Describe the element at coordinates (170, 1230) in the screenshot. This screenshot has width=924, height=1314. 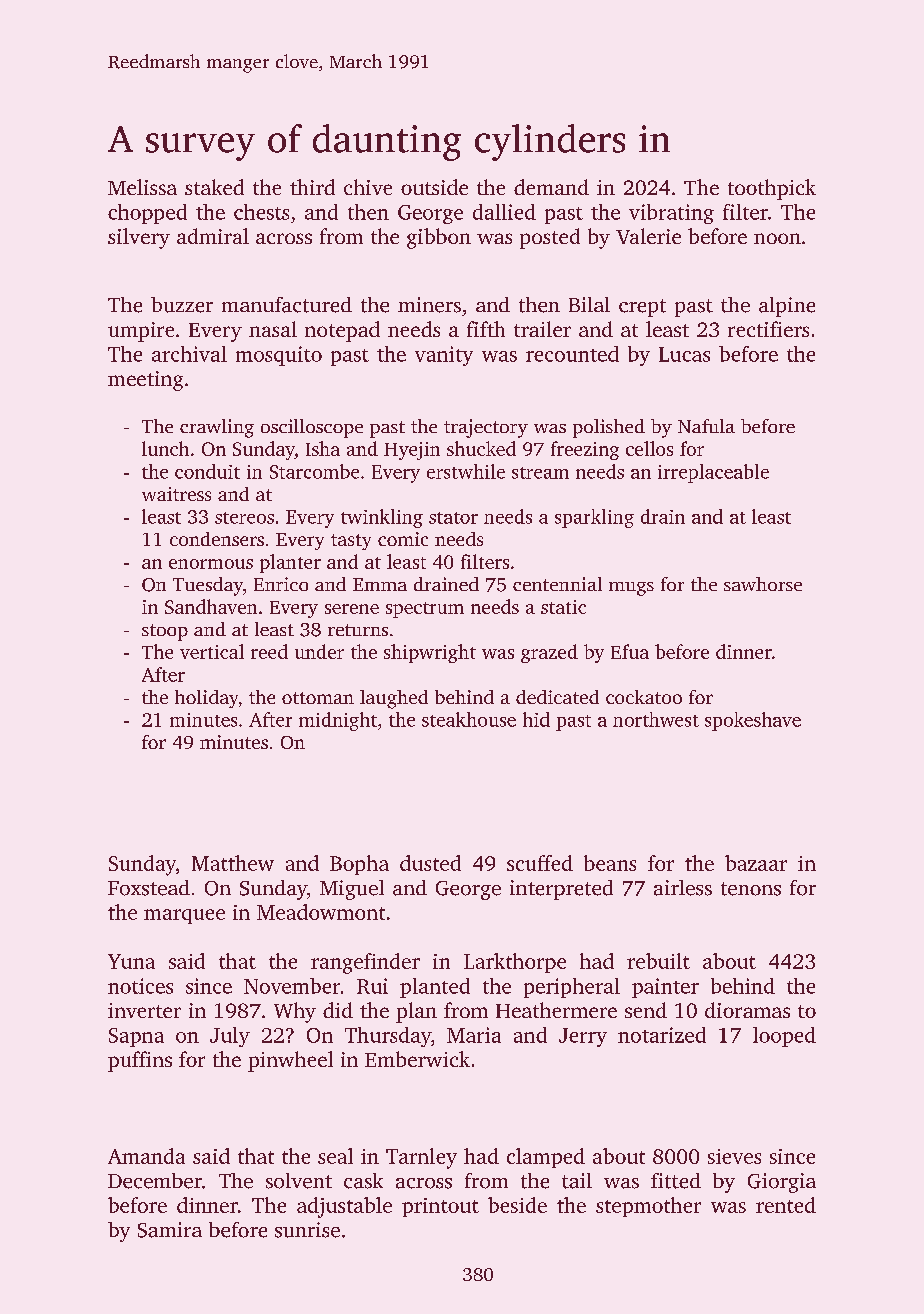
I see `Samira` at that location.
